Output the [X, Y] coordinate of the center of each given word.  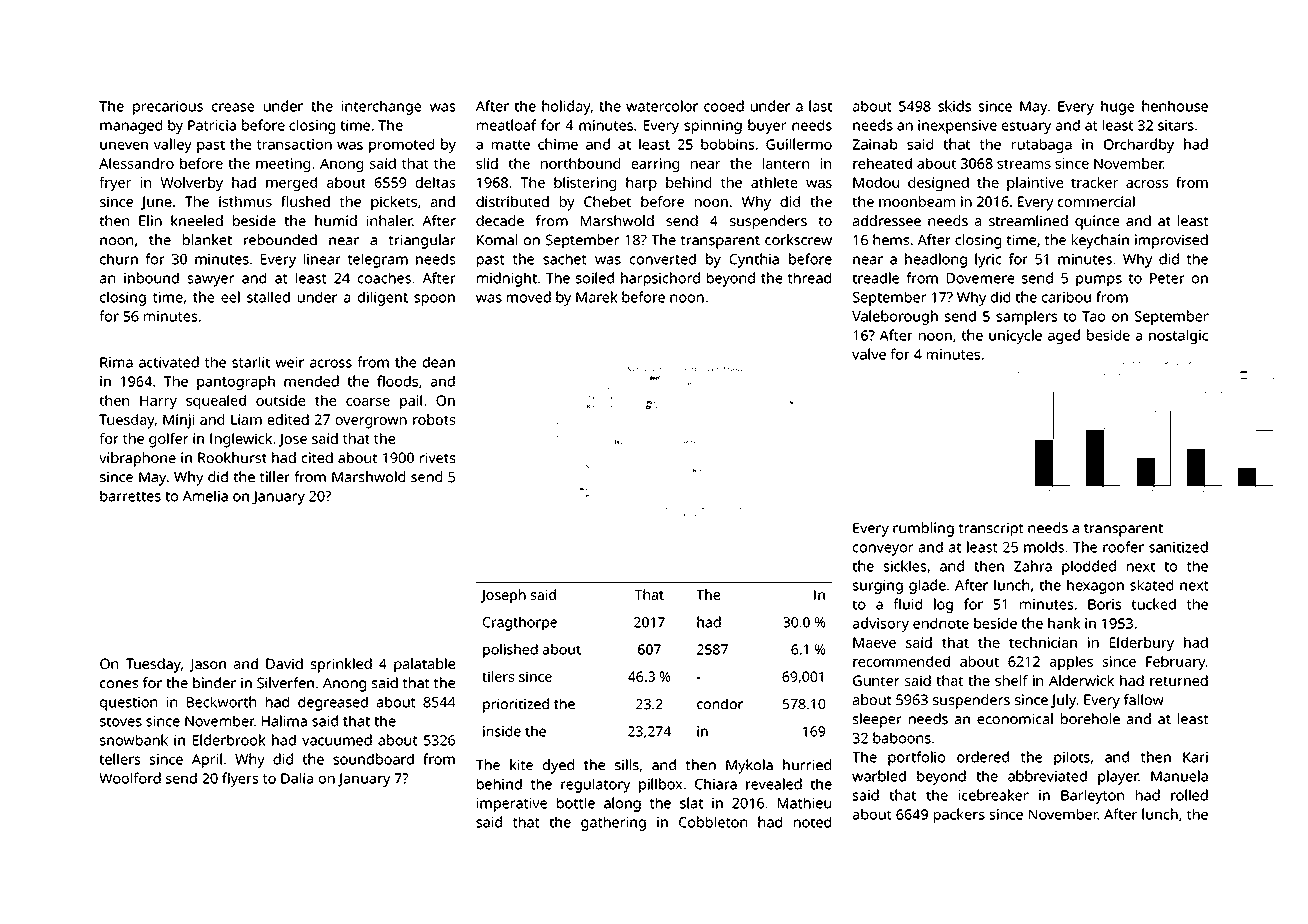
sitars [1176, 125]
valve [869, 354]
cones [119, 684]
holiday [566, 107]
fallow [1144, 699]
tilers [498, 676]
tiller [275, 477]
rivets [437, 457]
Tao [1093, 316]
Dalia [297, 778]
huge [1118, 107]
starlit [251, 362]
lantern [786, 163]
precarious [168, 108]
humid [336, 220]
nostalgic [1178, 336]
